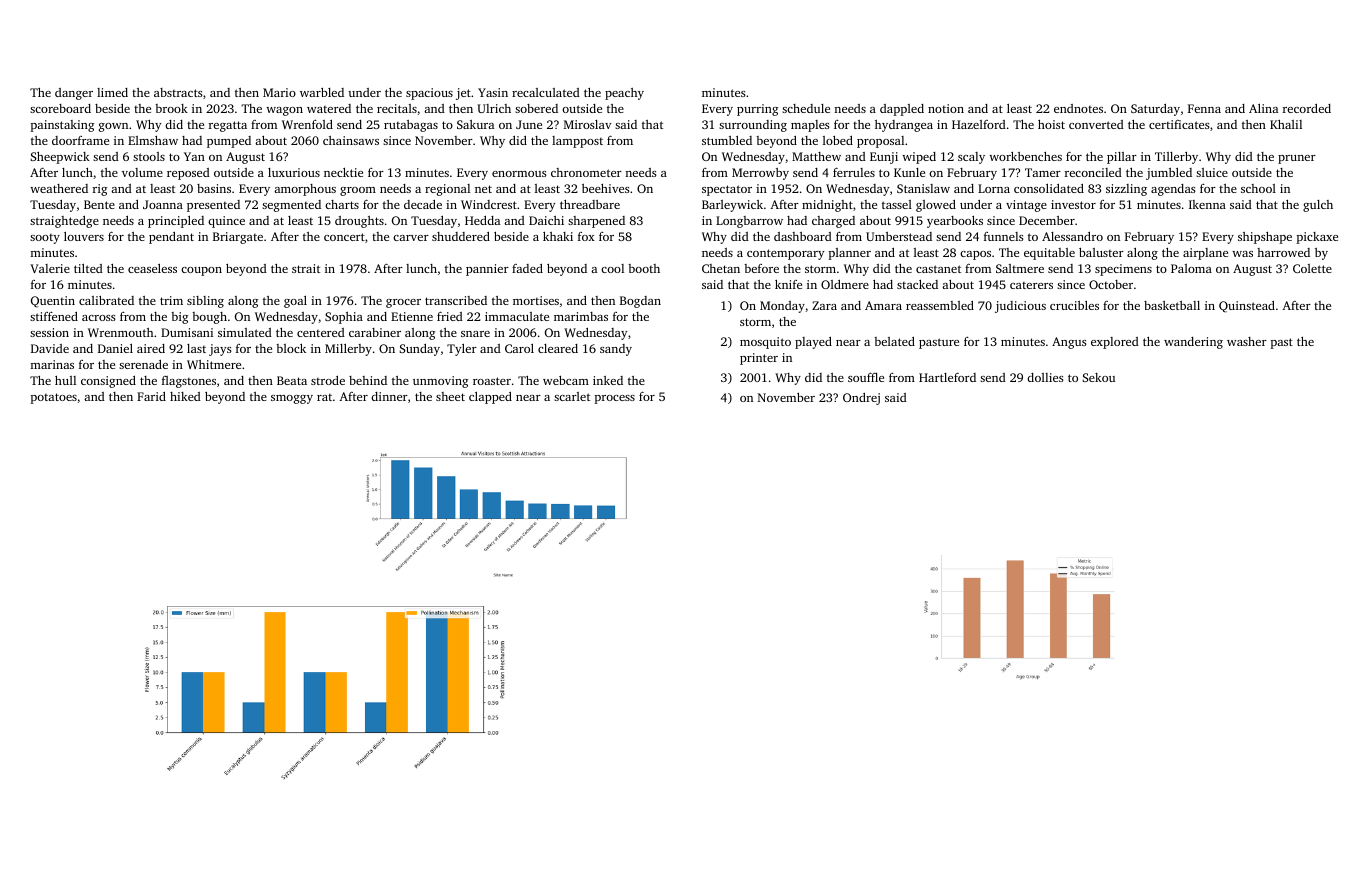  What do you see at coordinates (397, 108) in the screenshot?
I see `recitals` at bounding box center [397, 108].
